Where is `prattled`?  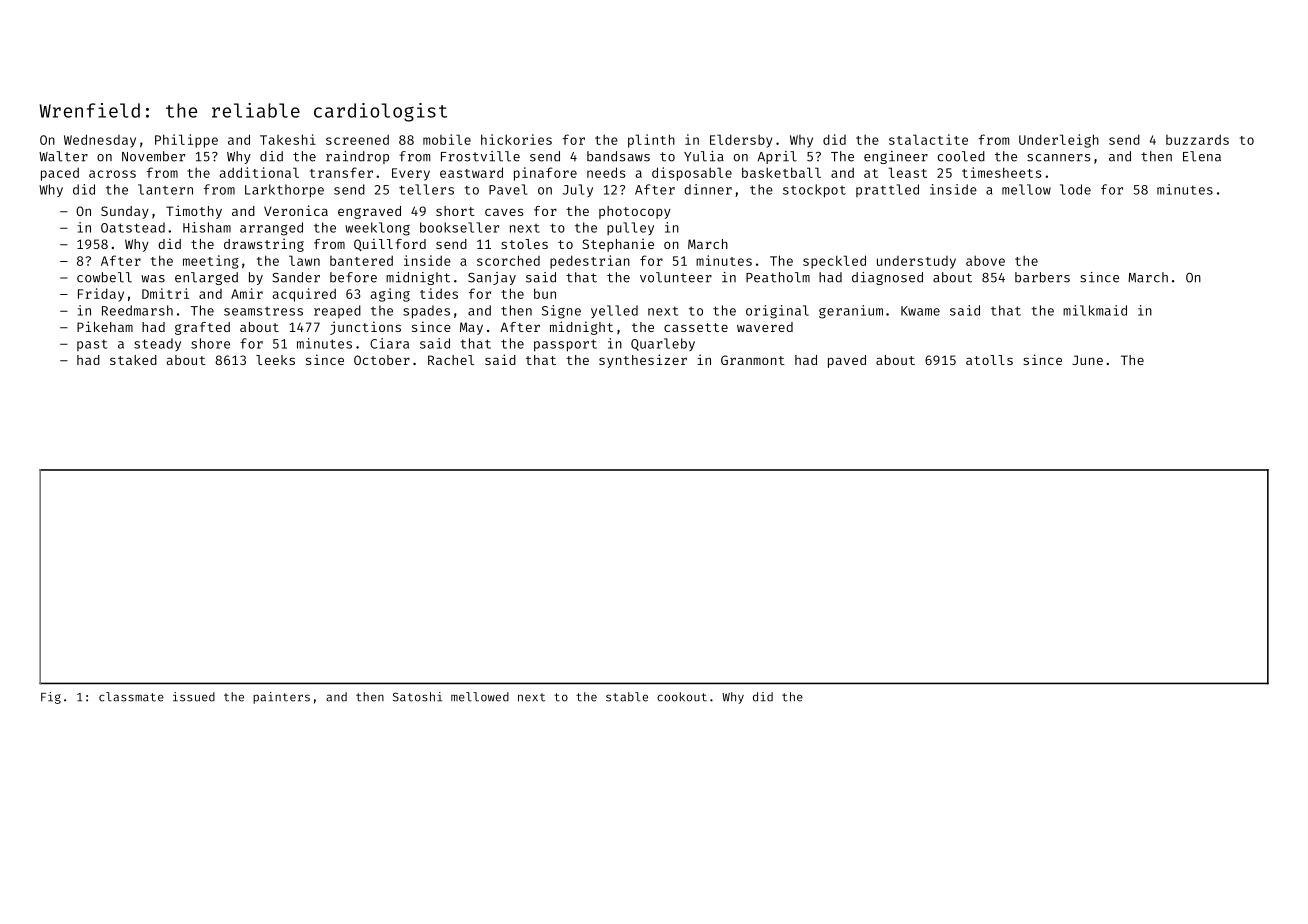
prattled is located at coordinates (887, 190).
